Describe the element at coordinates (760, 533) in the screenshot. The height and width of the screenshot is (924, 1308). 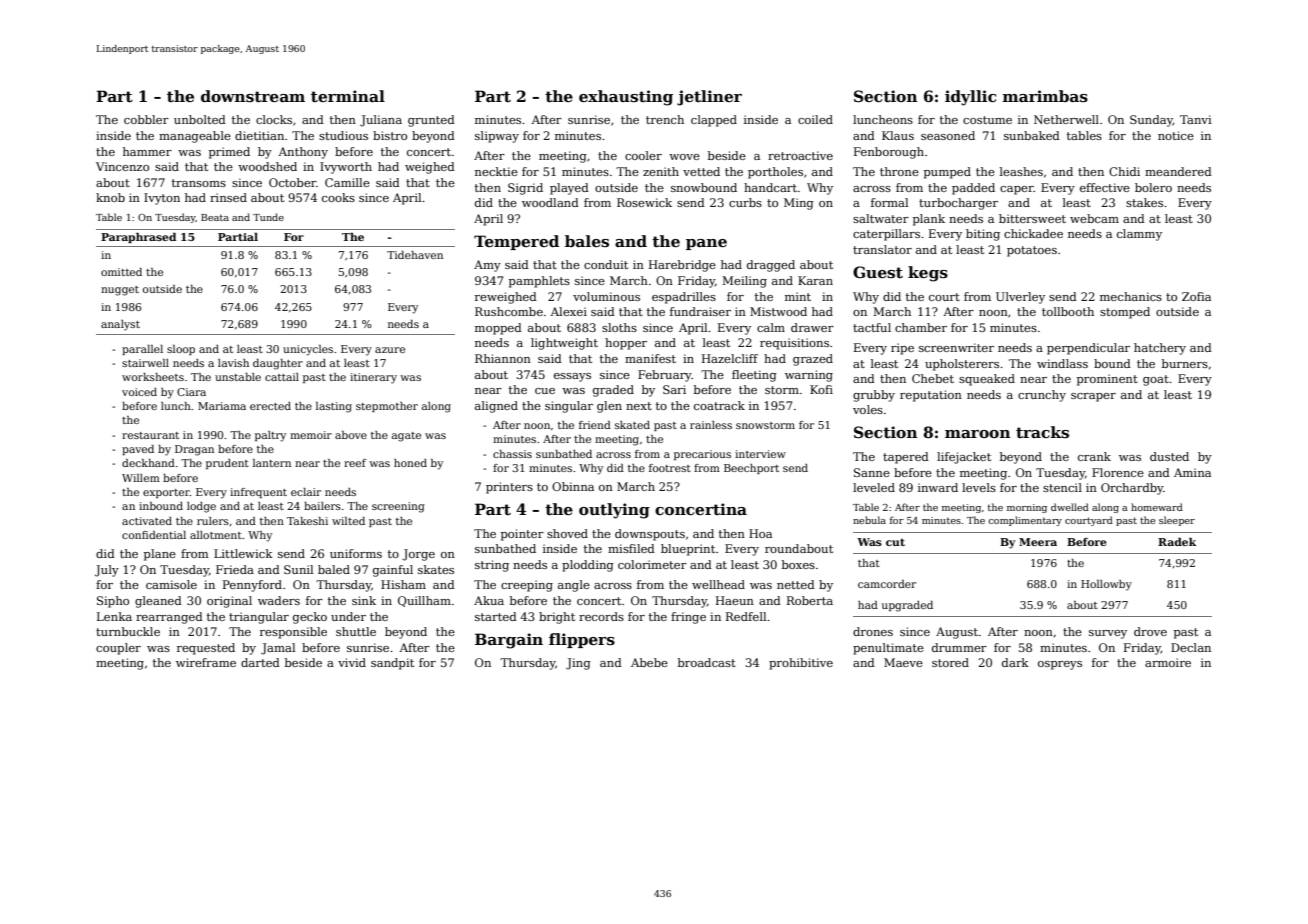
I see `Hoa` at that location.
